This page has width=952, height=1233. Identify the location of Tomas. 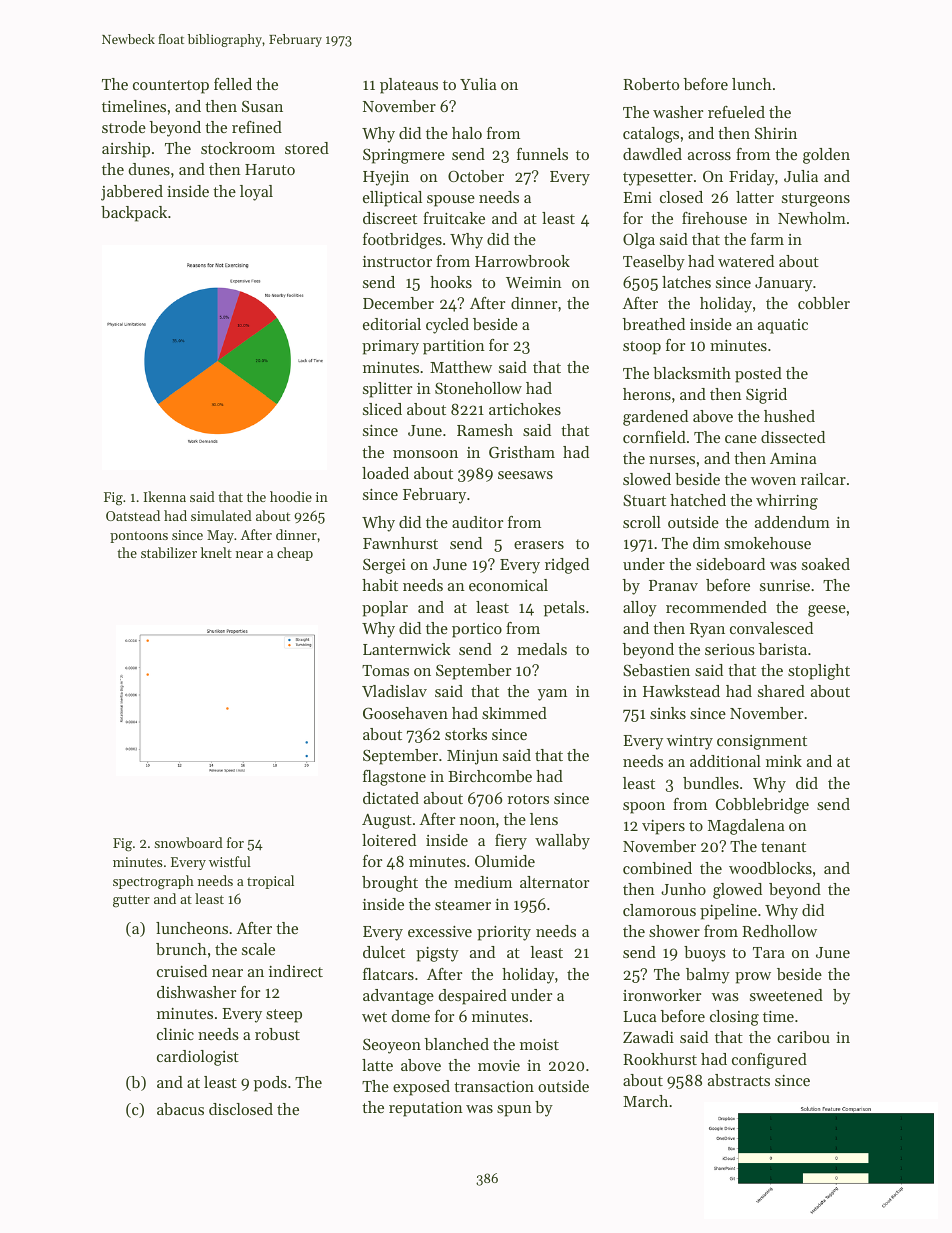
(385, 670).
